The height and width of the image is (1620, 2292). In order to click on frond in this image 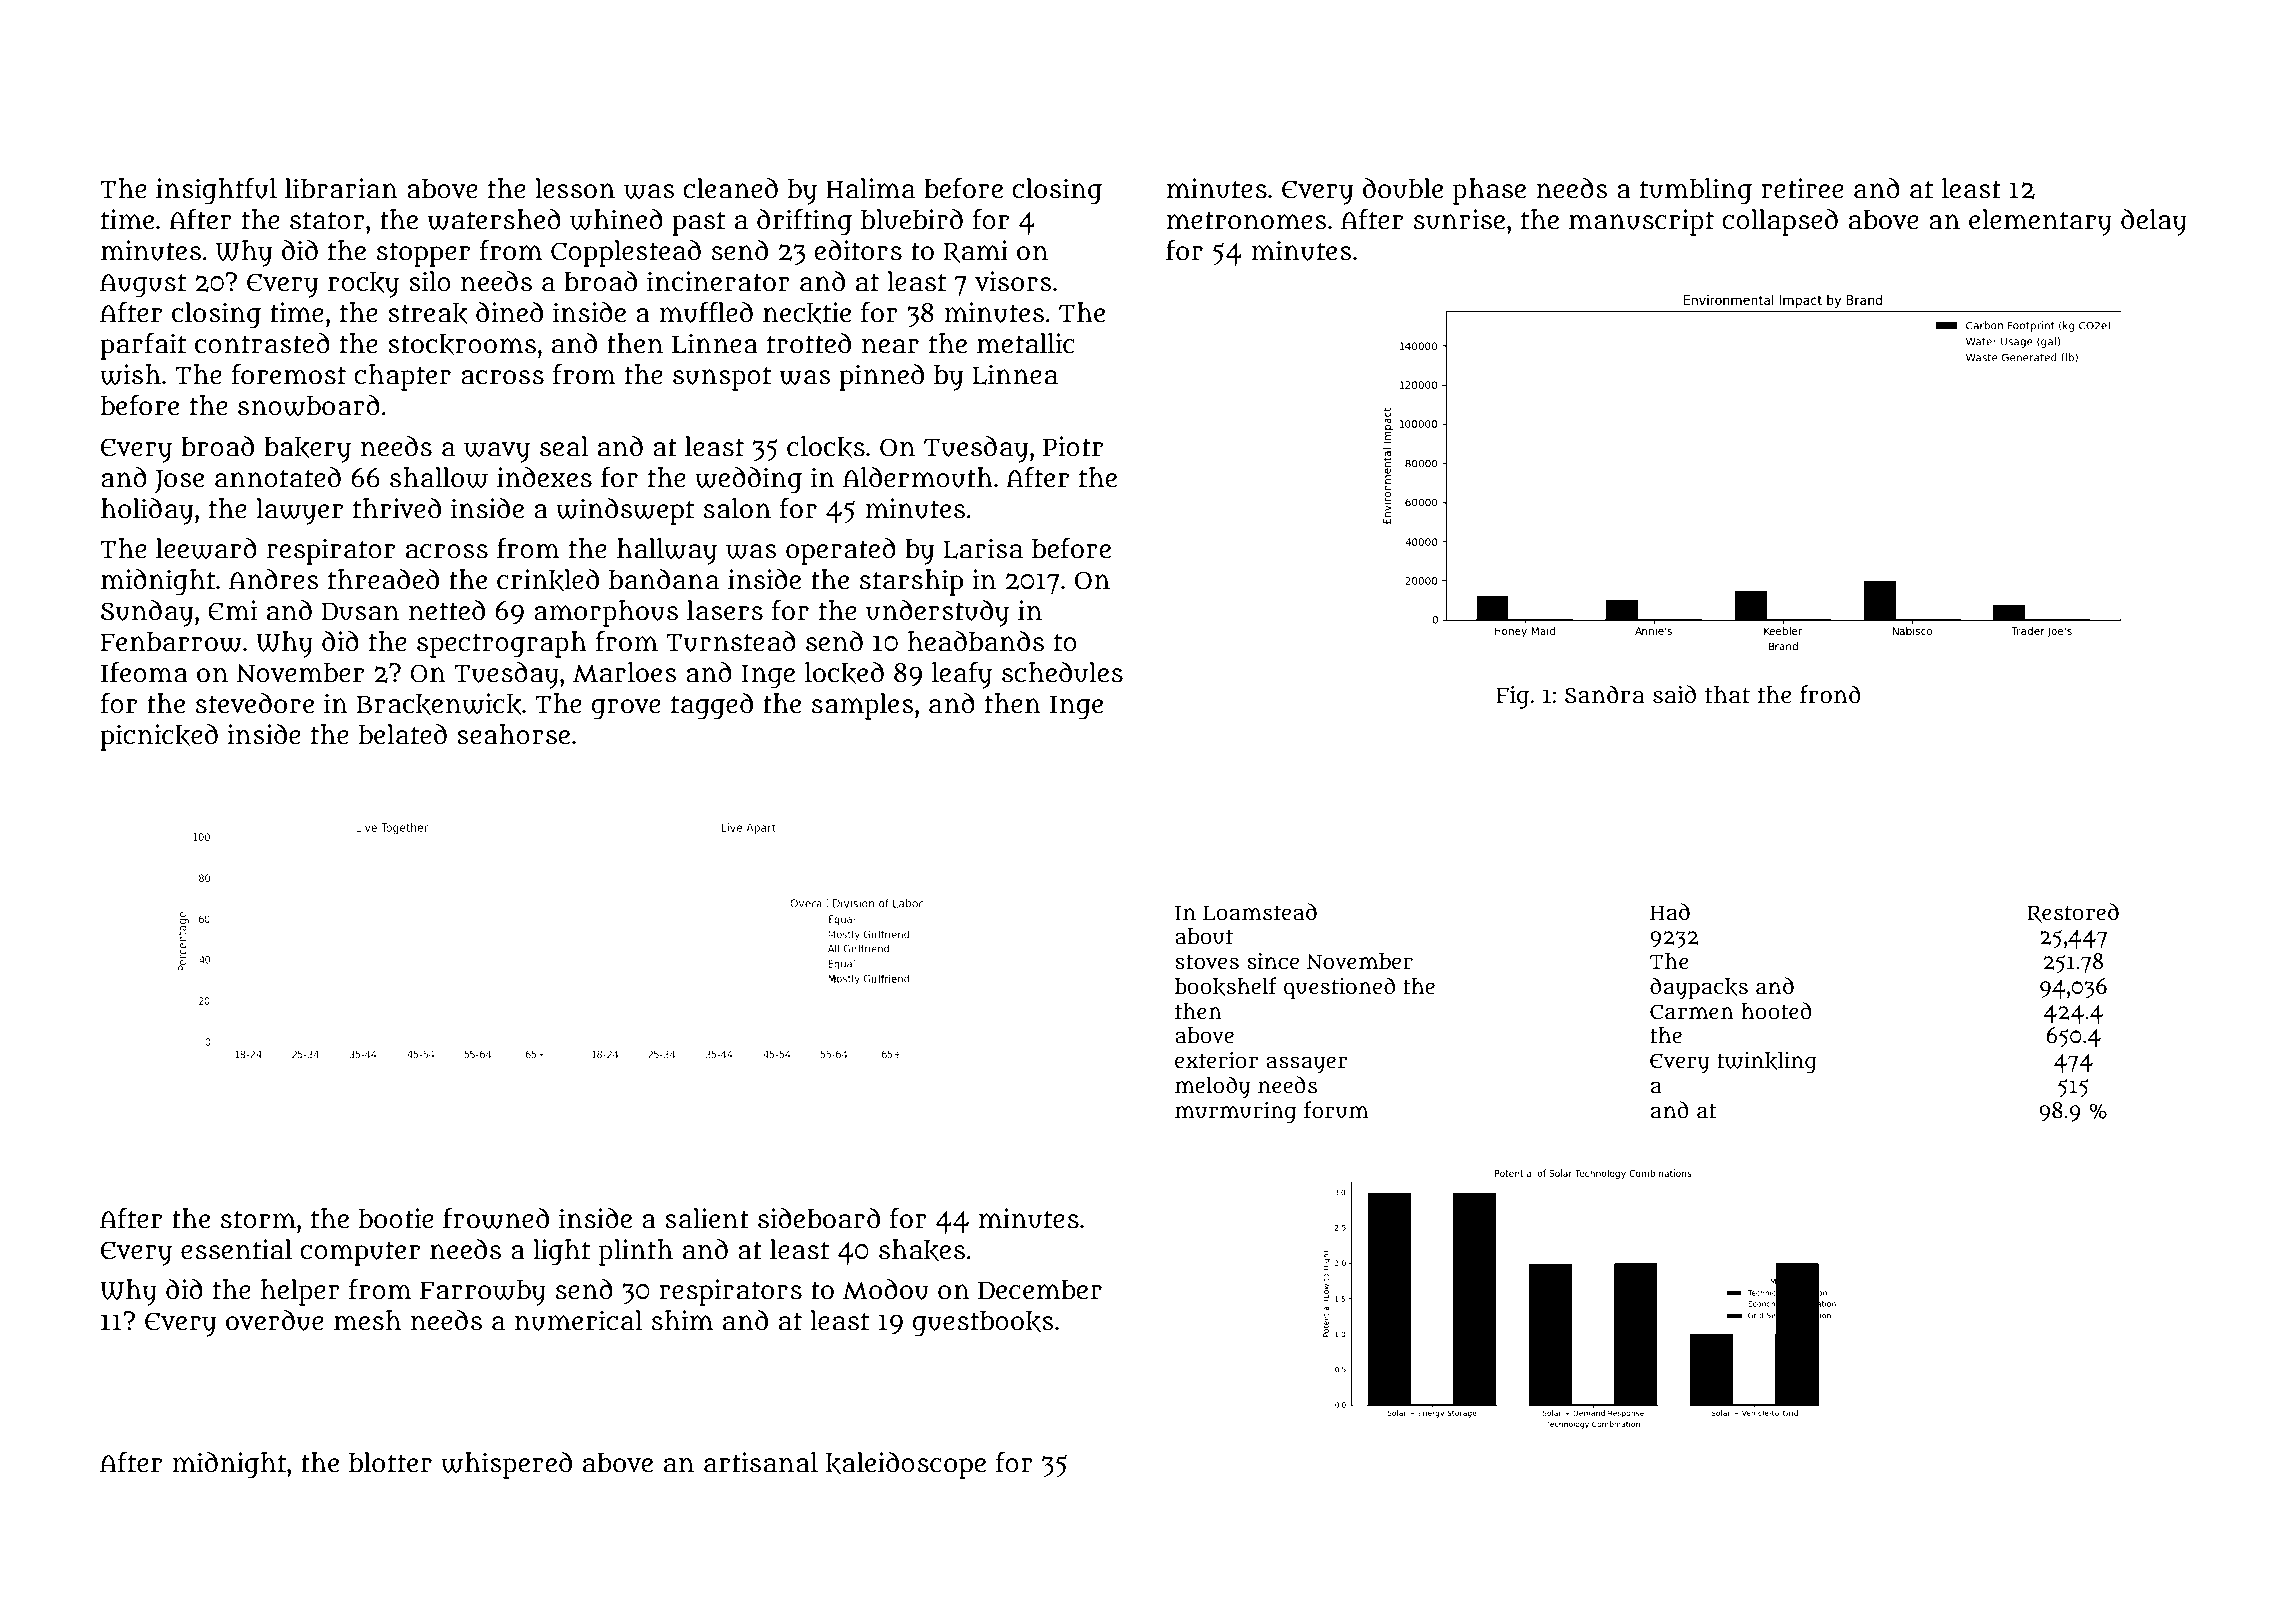, I will do `click(1830, 694)`.
